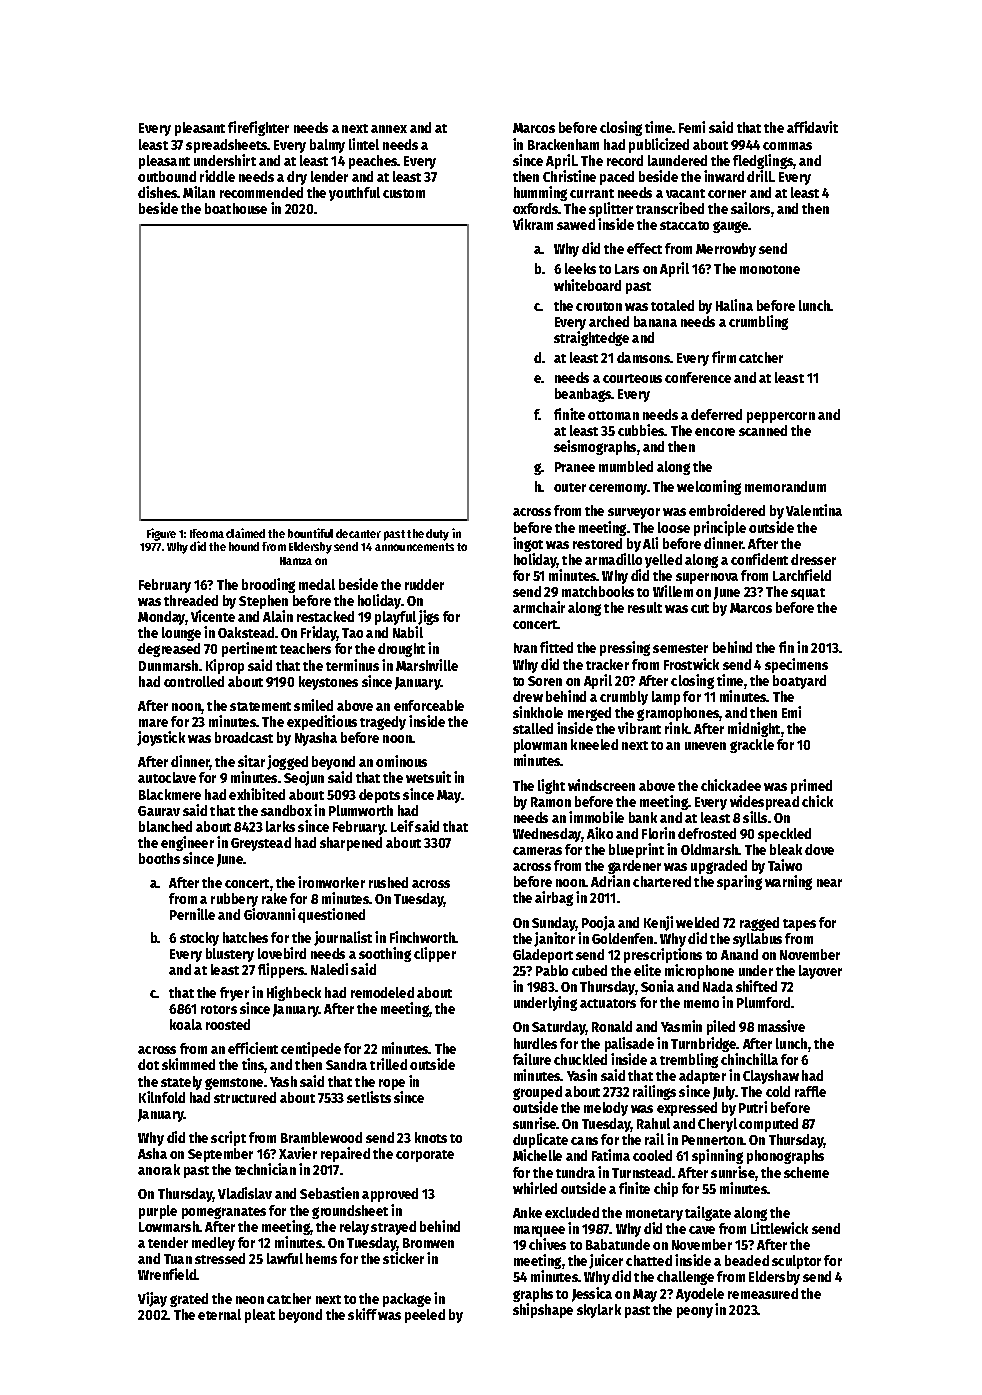 This screenshot has width=982, height=1395. What do you see at coordinates (717, 1156) in the screenshot?
I see `spinning` at bounding box center [717, 1156].
